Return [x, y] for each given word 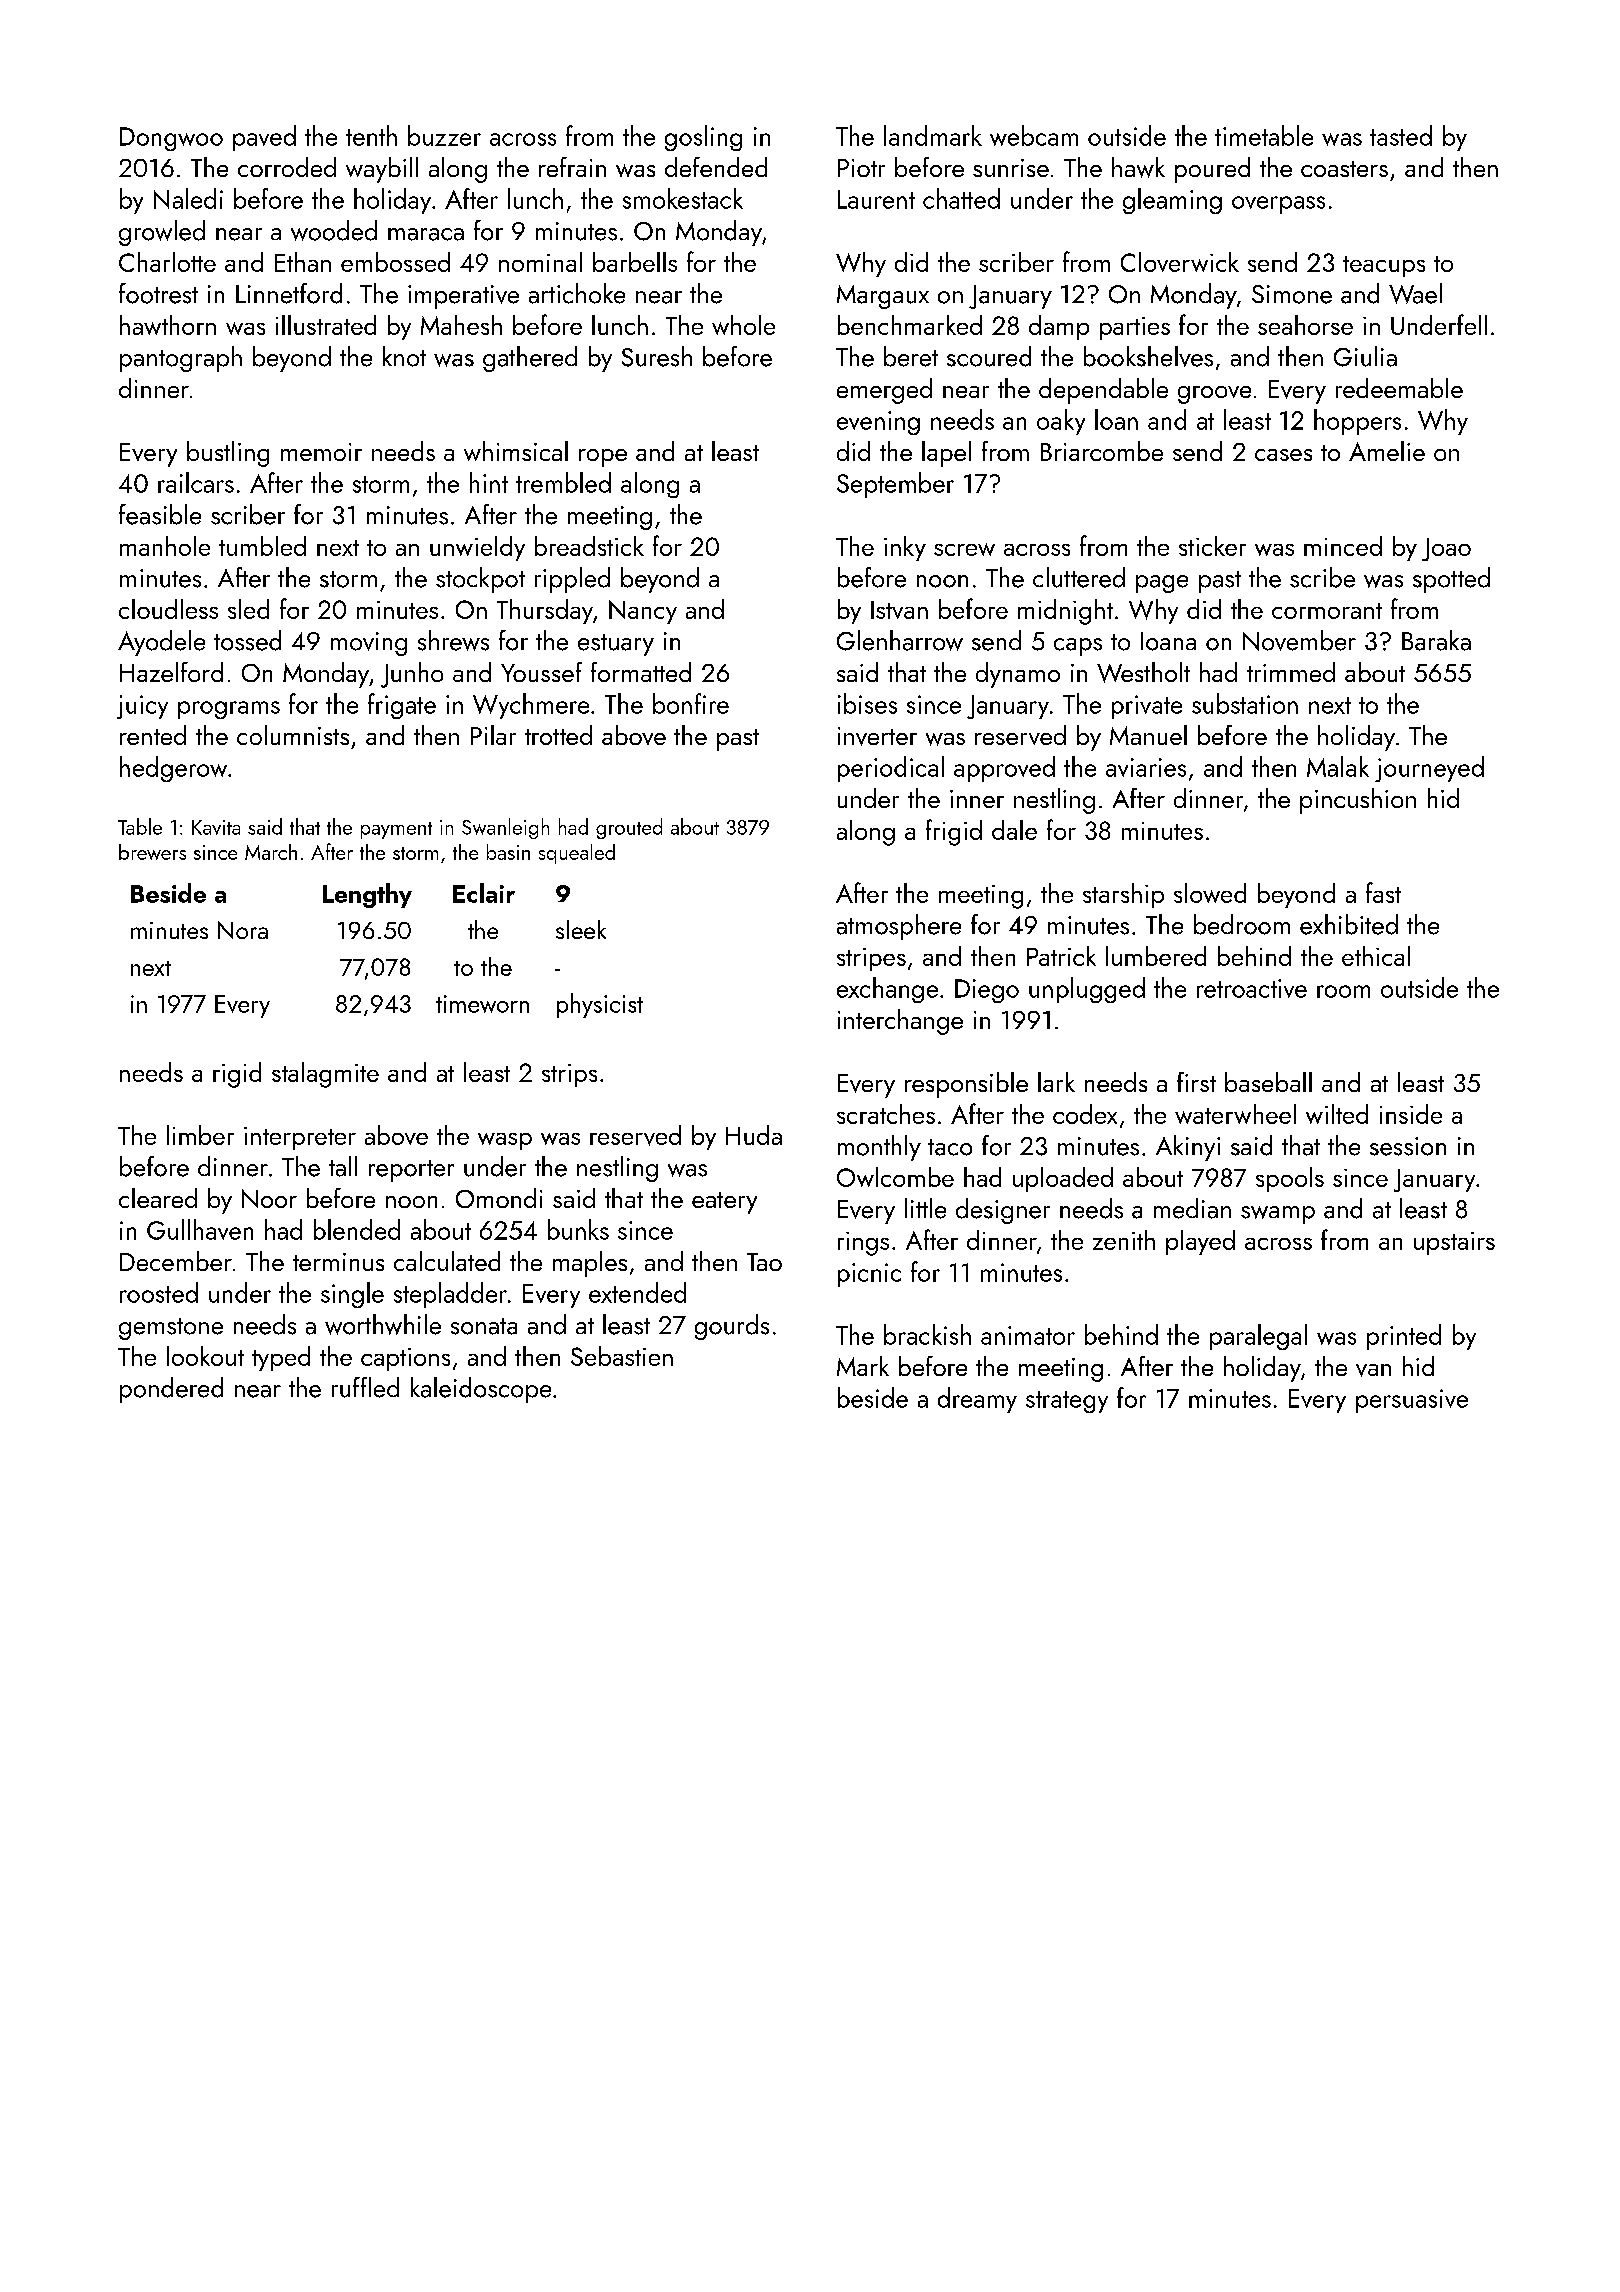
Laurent [876, 199]
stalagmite [325, 1075]
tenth [371, 135]
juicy [142, 707]
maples [590, 1264]
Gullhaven [200, 1229]
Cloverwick [1180, 262]
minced [1343, 546]
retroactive [1252, 988]
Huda [754, 1135]
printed [1404, 1337]
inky [905, 548]
